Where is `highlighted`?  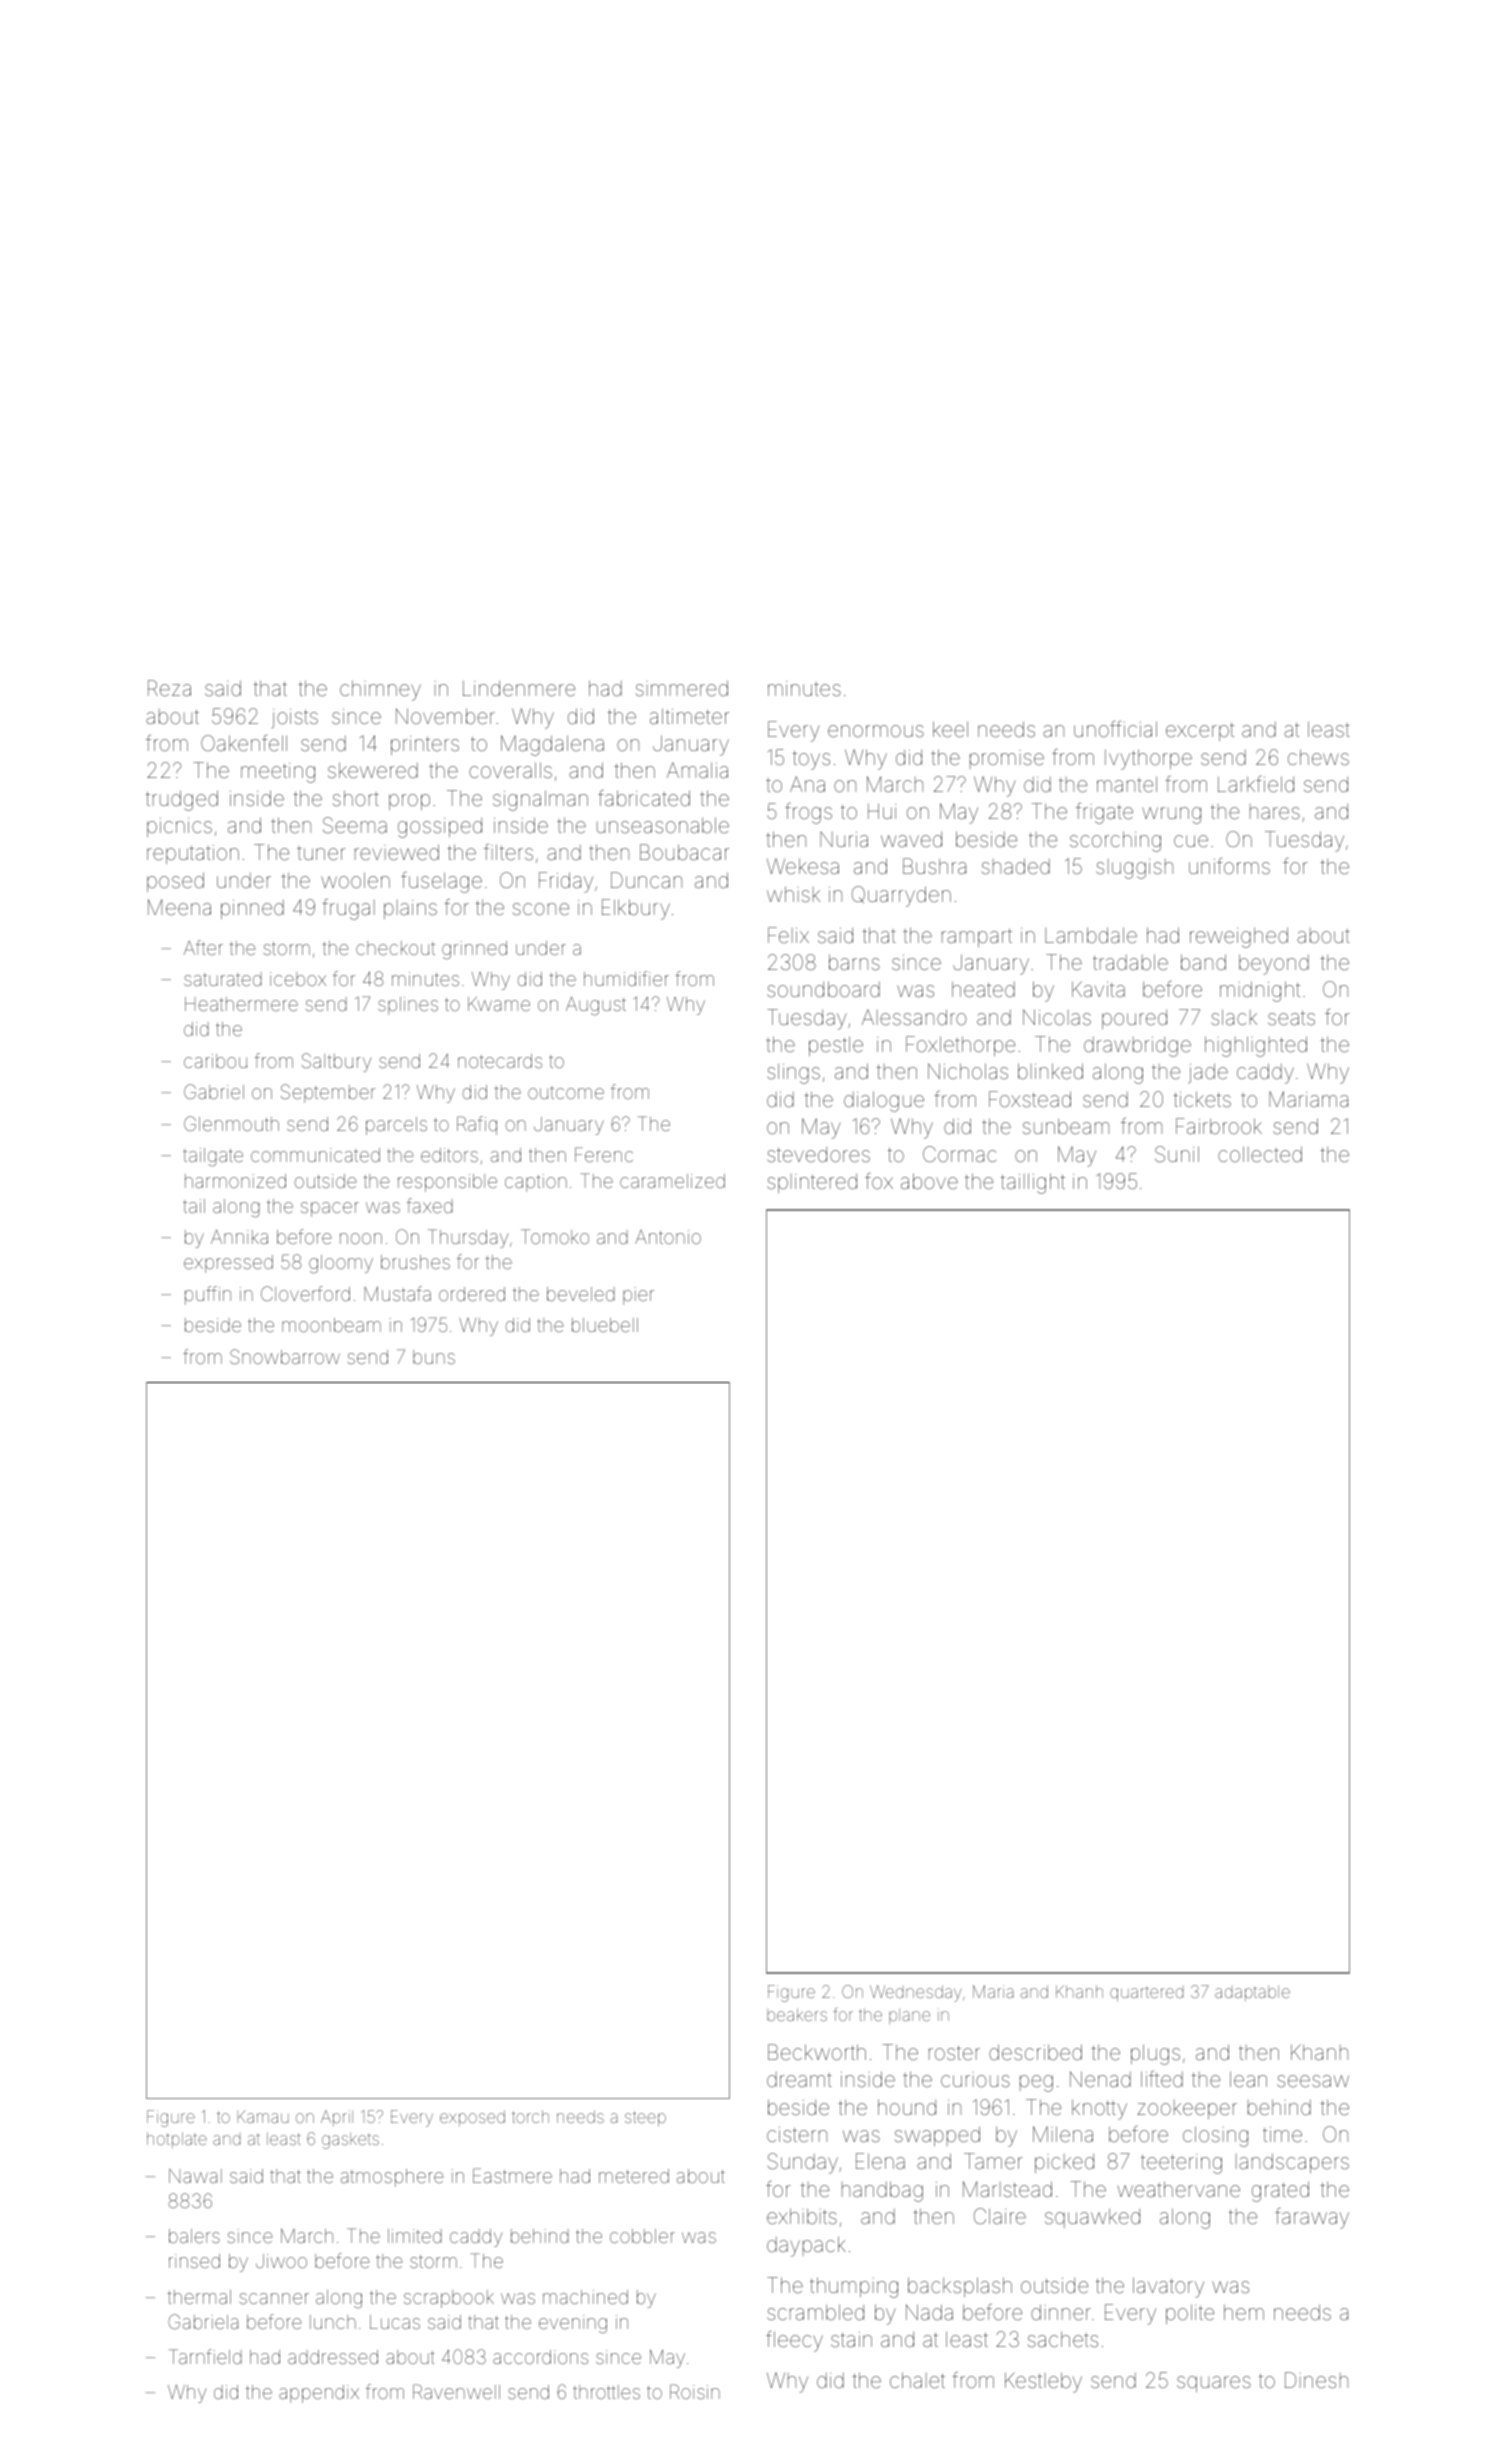
highlighted is located at coordinates (1256, 1046).
